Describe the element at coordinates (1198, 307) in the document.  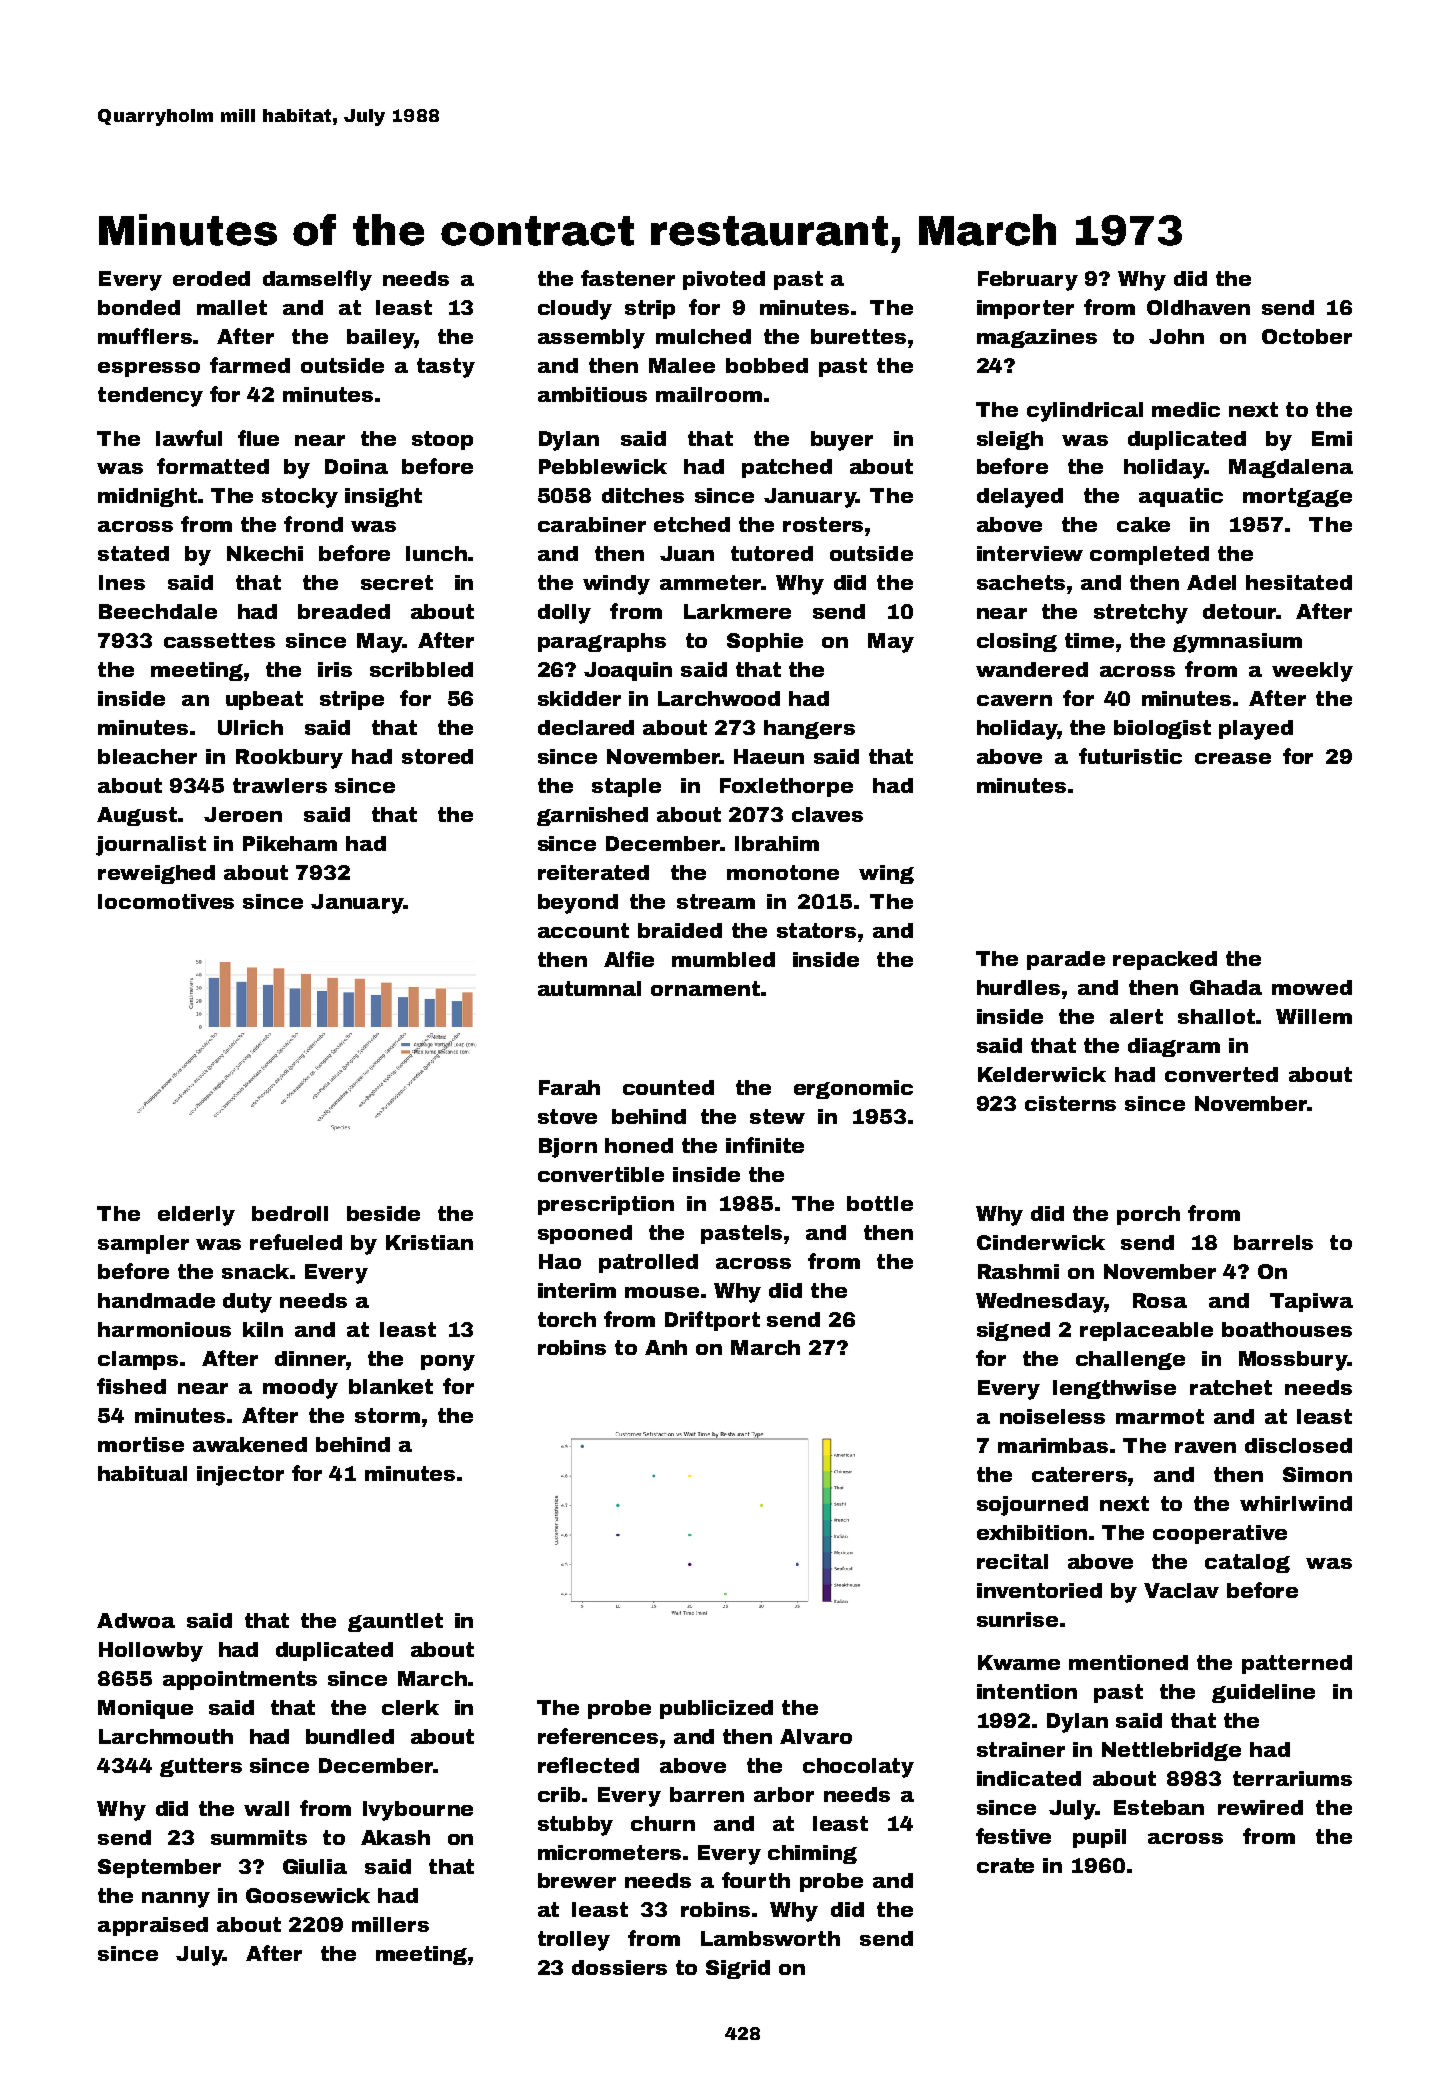
I see `Oldhaven` at that location.
